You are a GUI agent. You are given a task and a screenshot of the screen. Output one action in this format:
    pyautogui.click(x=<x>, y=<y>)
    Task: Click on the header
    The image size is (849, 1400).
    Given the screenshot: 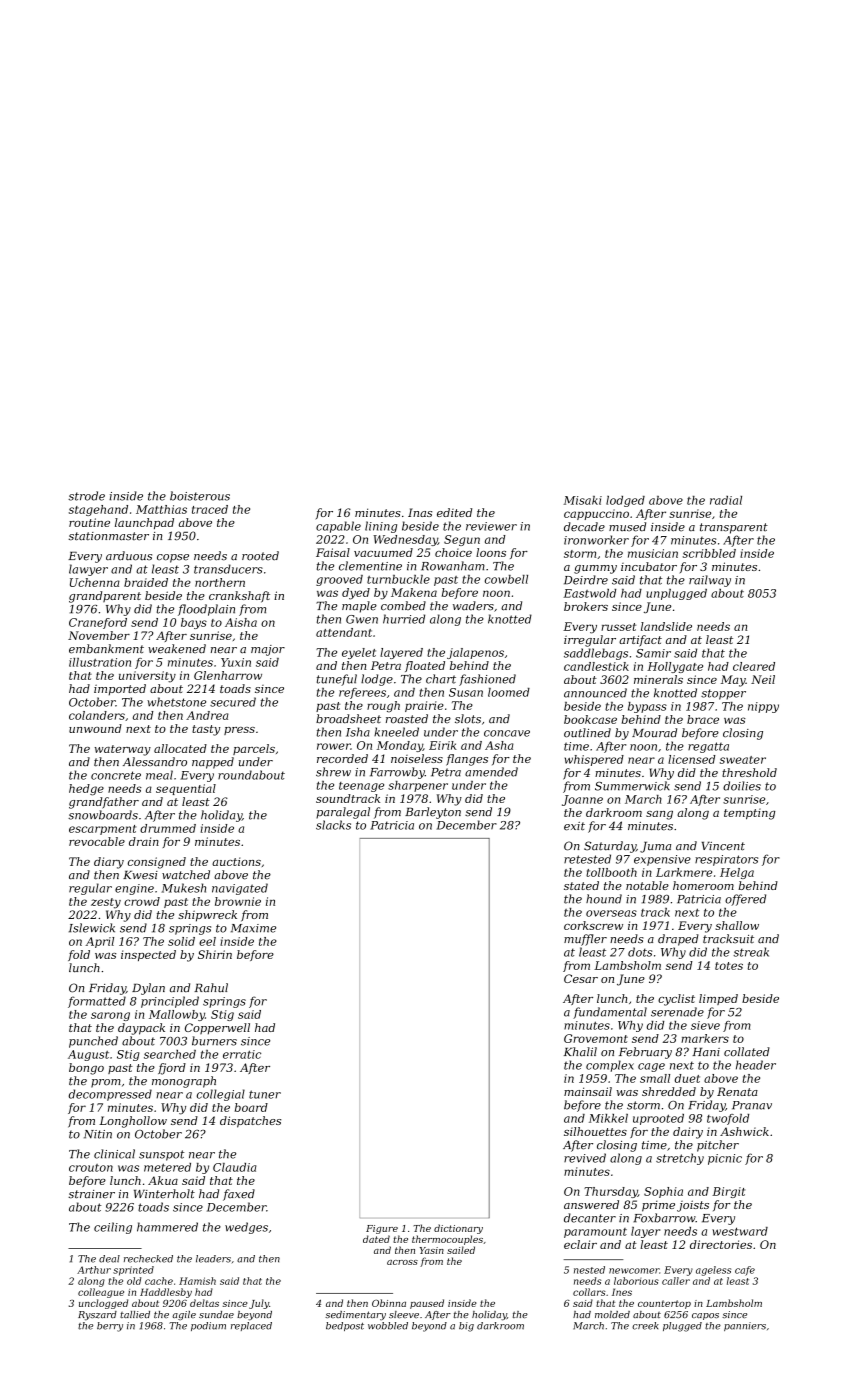 What is the action you would take?
    pyautogui.click(x=756, y=1065)
